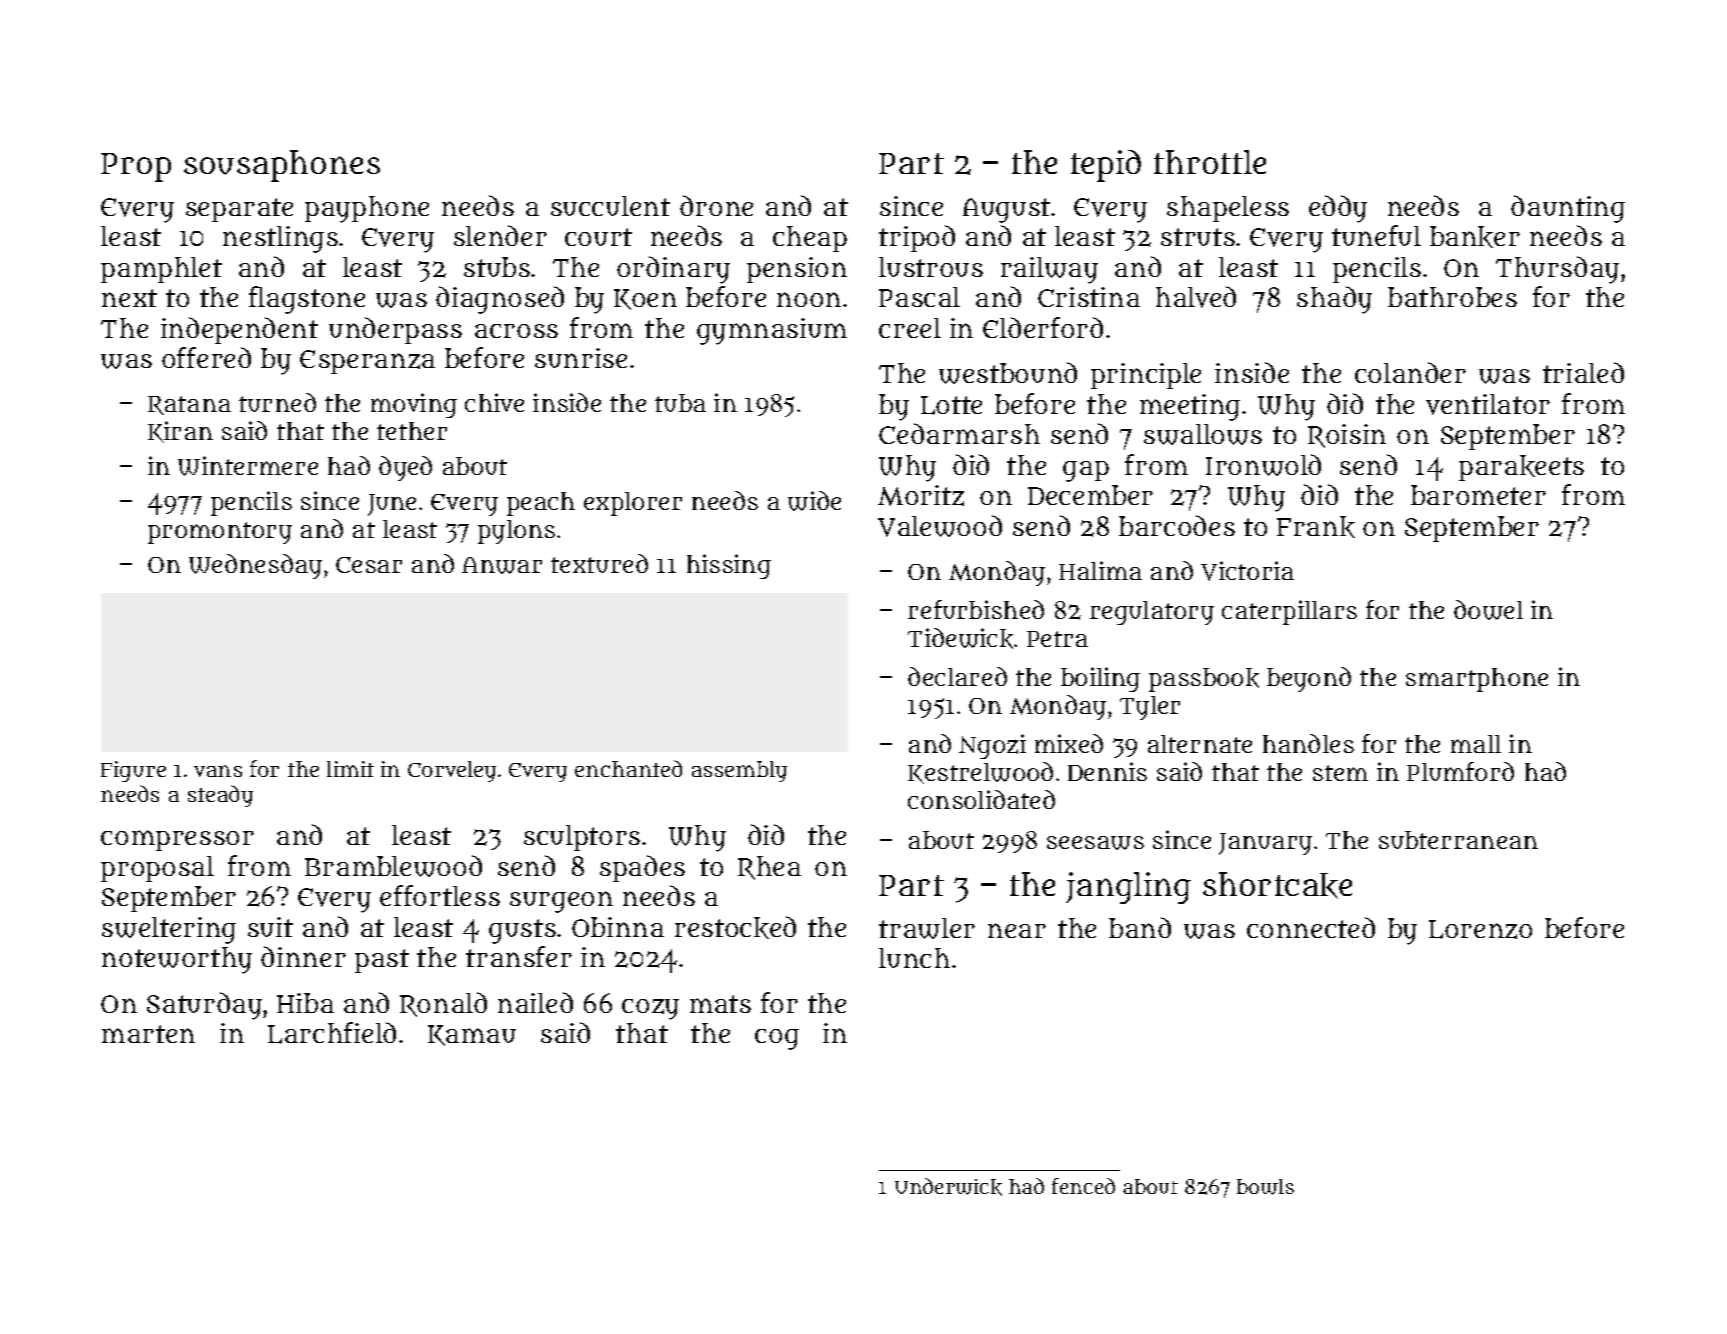 Image resolution: width=1727 pixels, height=1334 pixels. I want to click on Dennis, so click(1107, 771).
